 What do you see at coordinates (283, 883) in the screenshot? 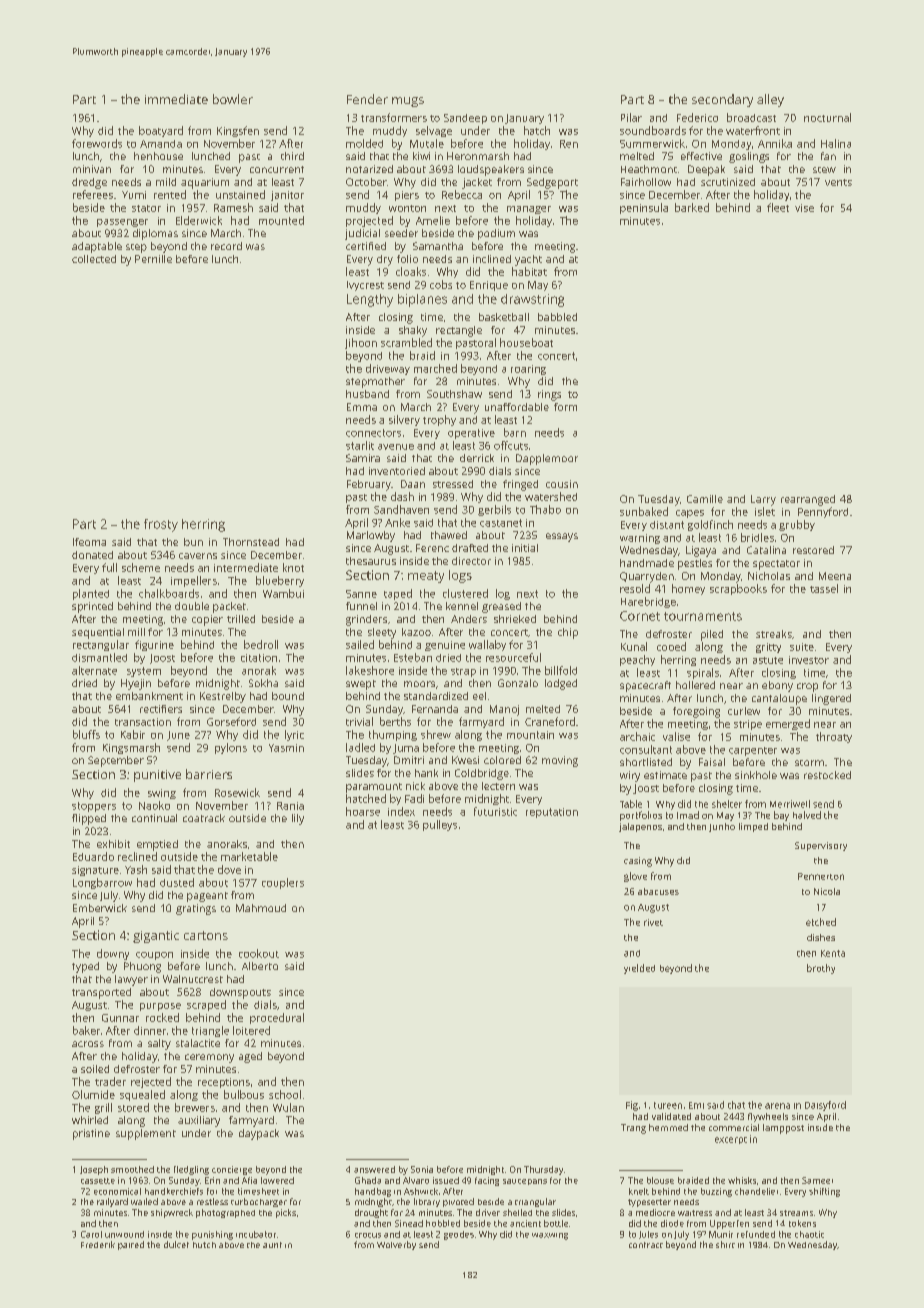
I see `couplers` at bounding box center [283, 883].
